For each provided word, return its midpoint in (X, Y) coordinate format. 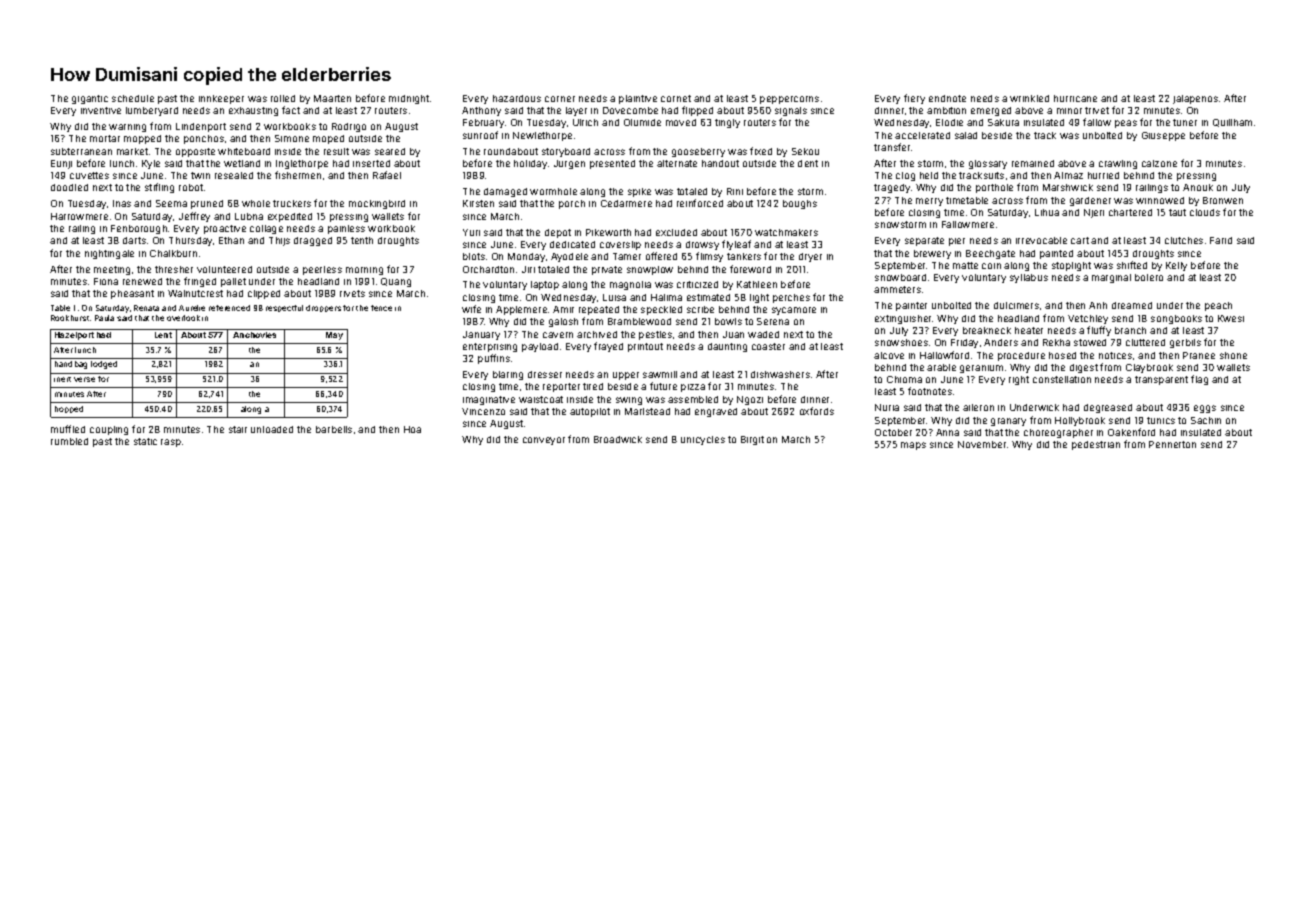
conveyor (544, 441)
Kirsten (478, 203)
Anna (947, 432)
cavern (558, 335)
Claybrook (1149, 368)
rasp (171, 443)
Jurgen (569, 164)
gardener (1090, 201)
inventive (101, 110)
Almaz (1068, 175)
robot (191, 187)
